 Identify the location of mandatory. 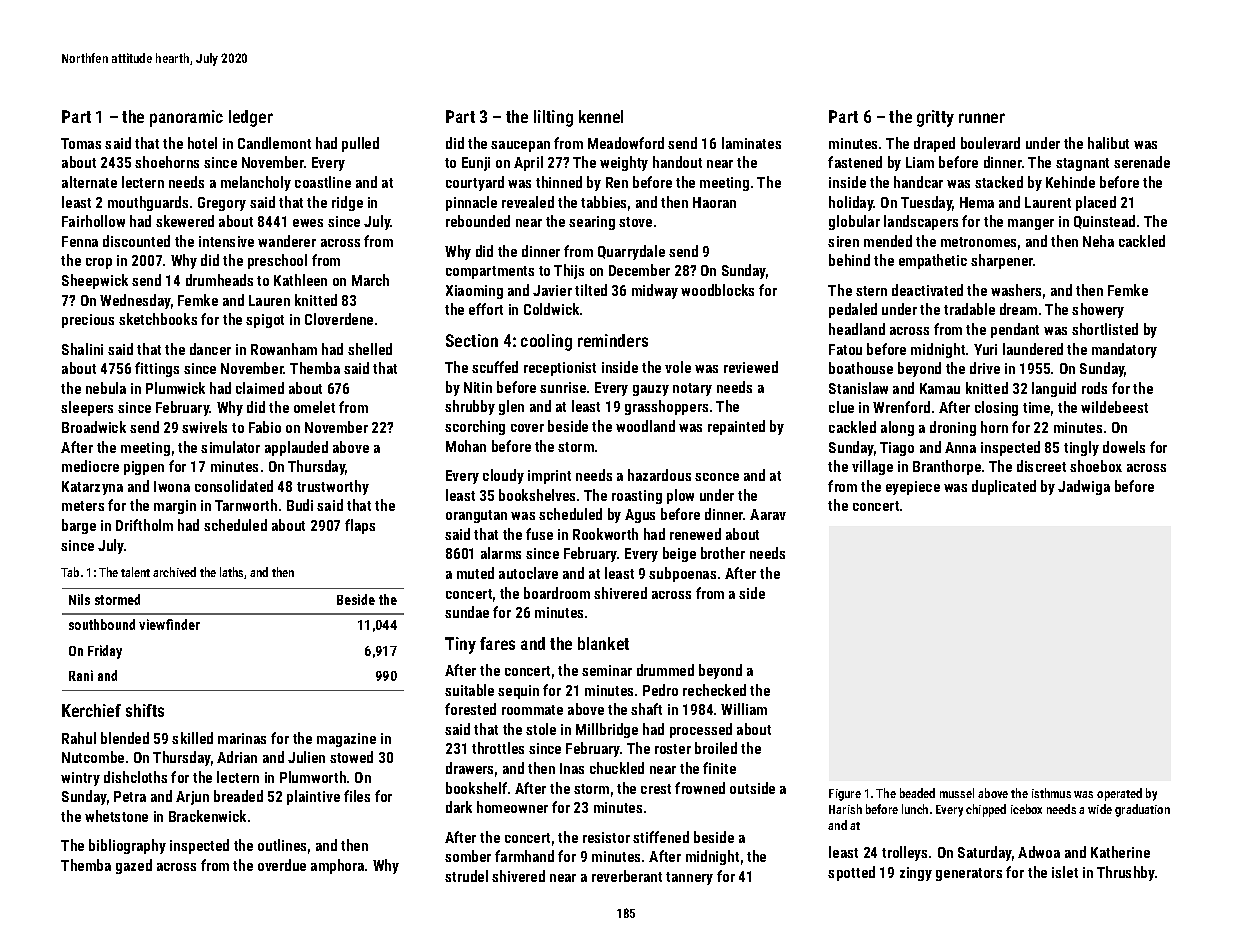
(1124, 350).
